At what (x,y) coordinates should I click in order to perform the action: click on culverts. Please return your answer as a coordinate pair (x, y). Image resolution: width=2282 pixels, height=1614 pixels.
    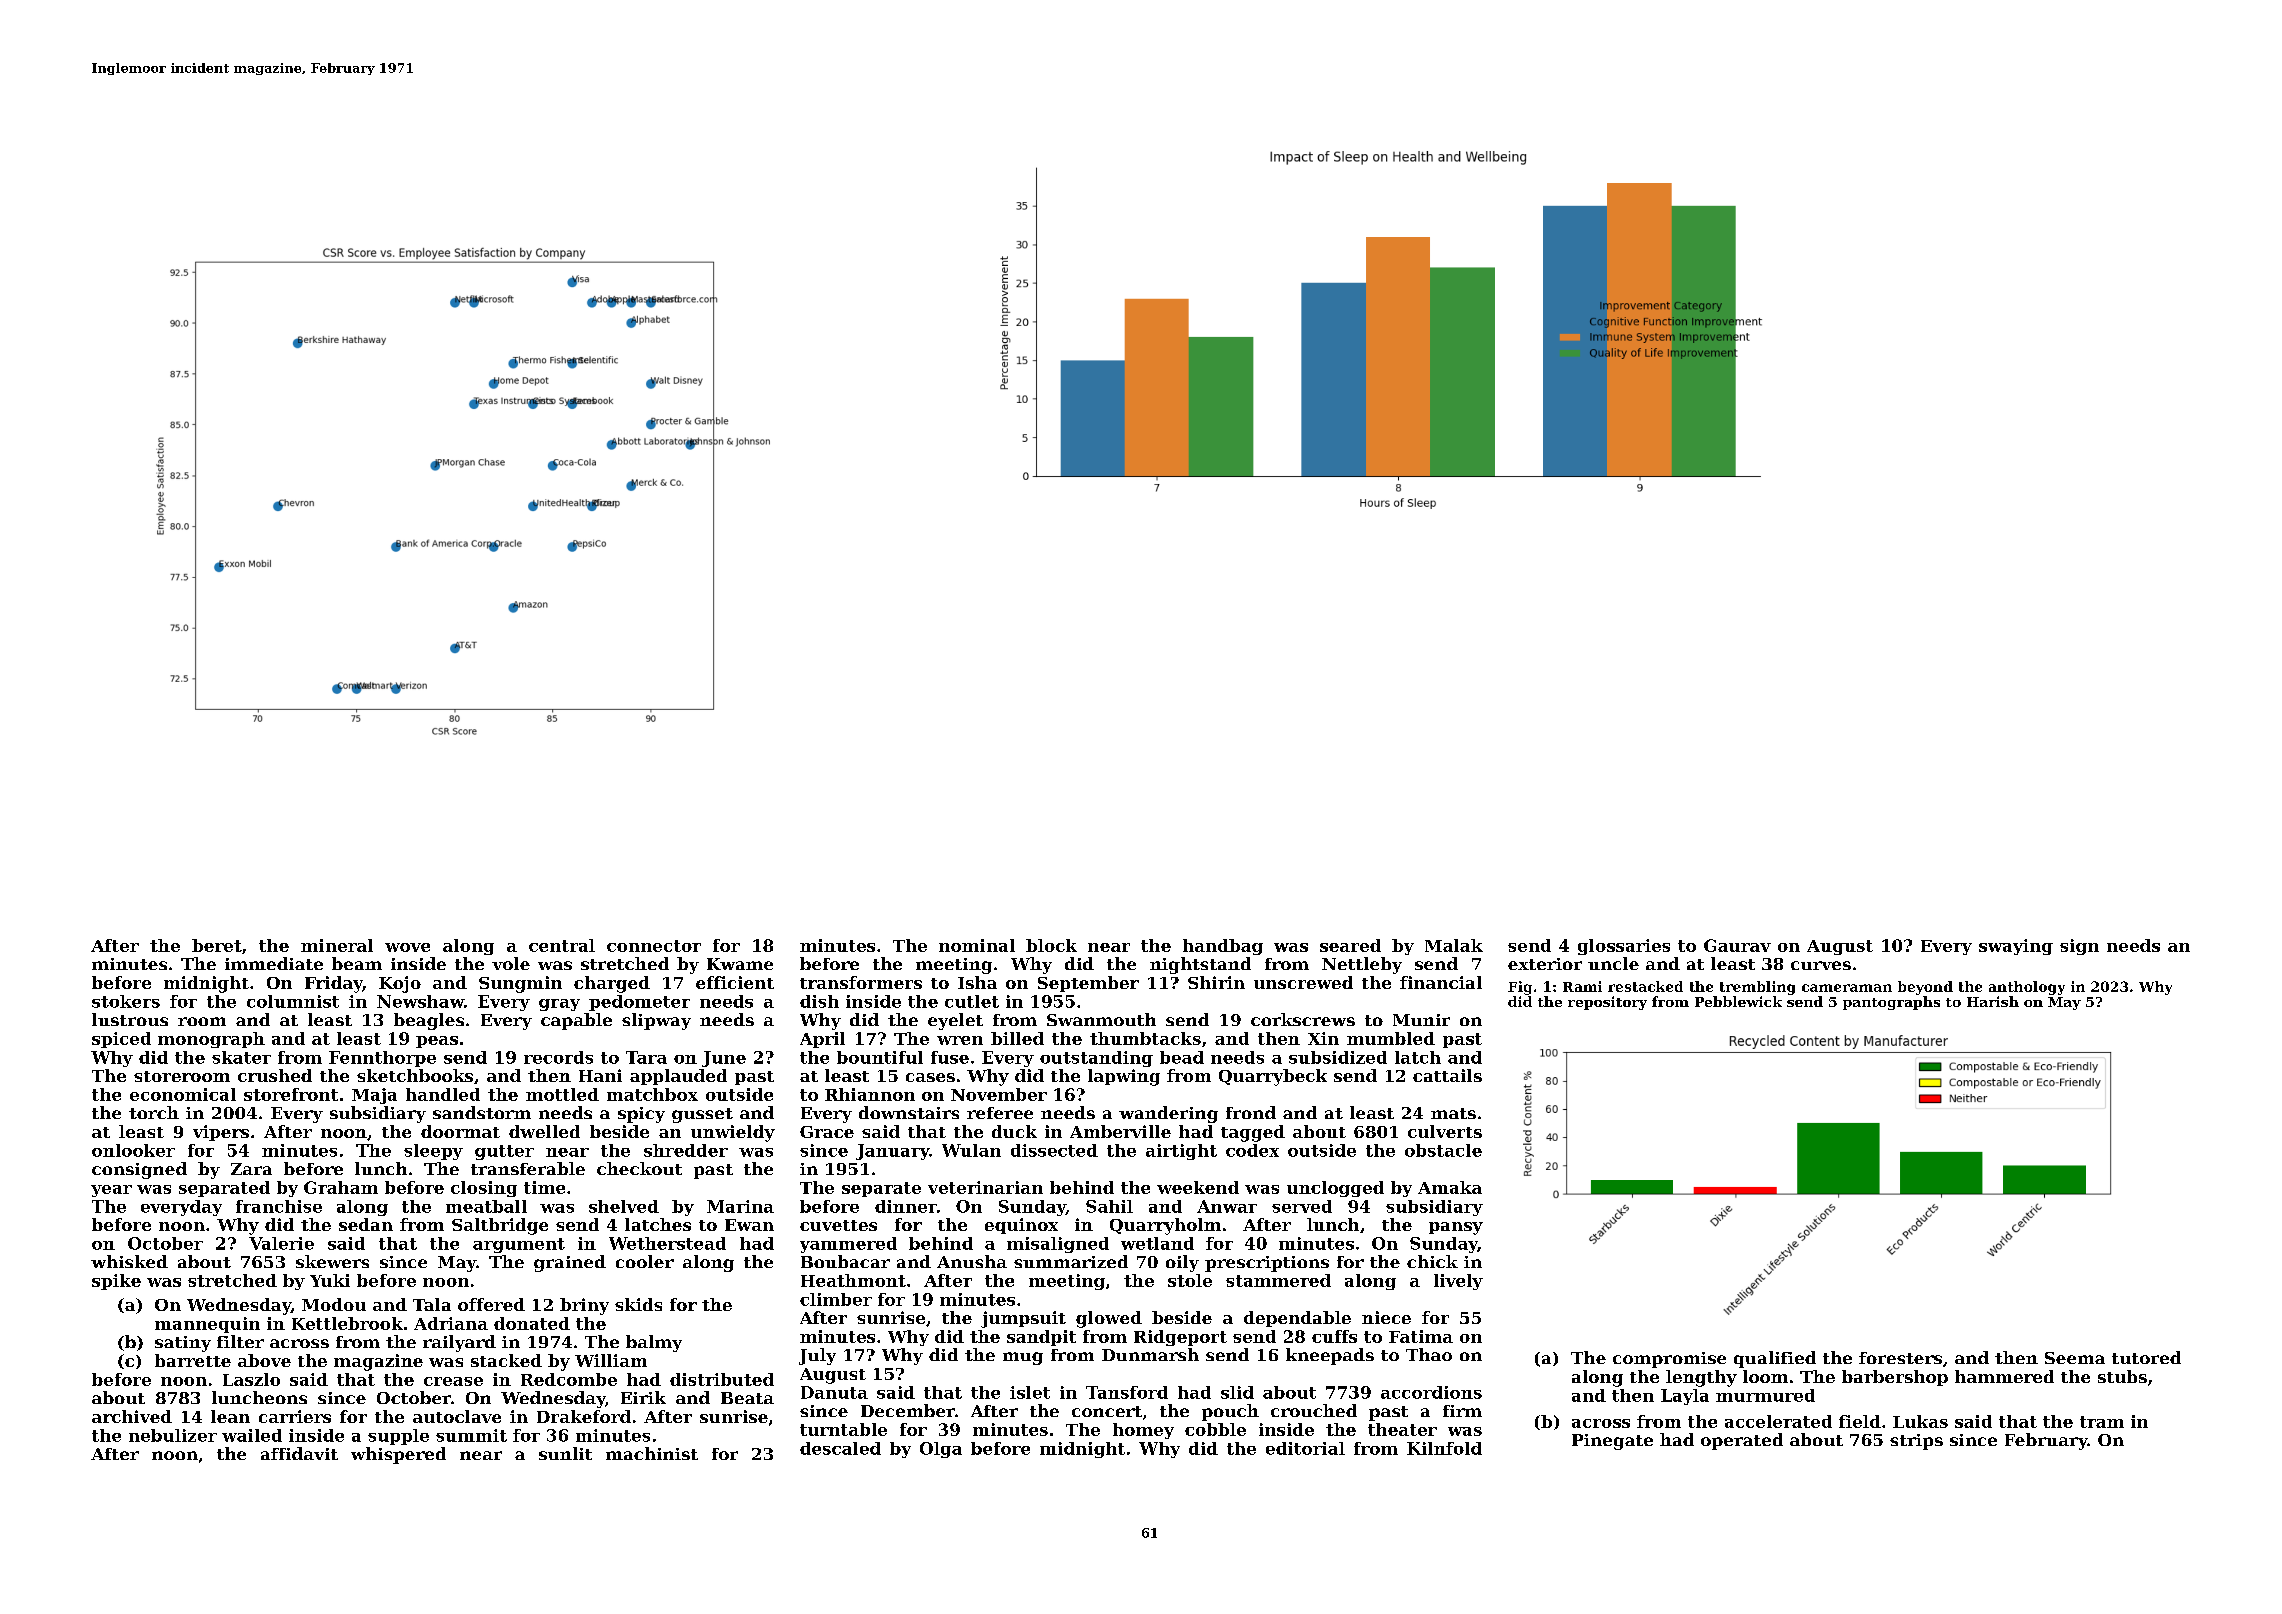
    Looking at the image, I should click on (1445, 1131).
